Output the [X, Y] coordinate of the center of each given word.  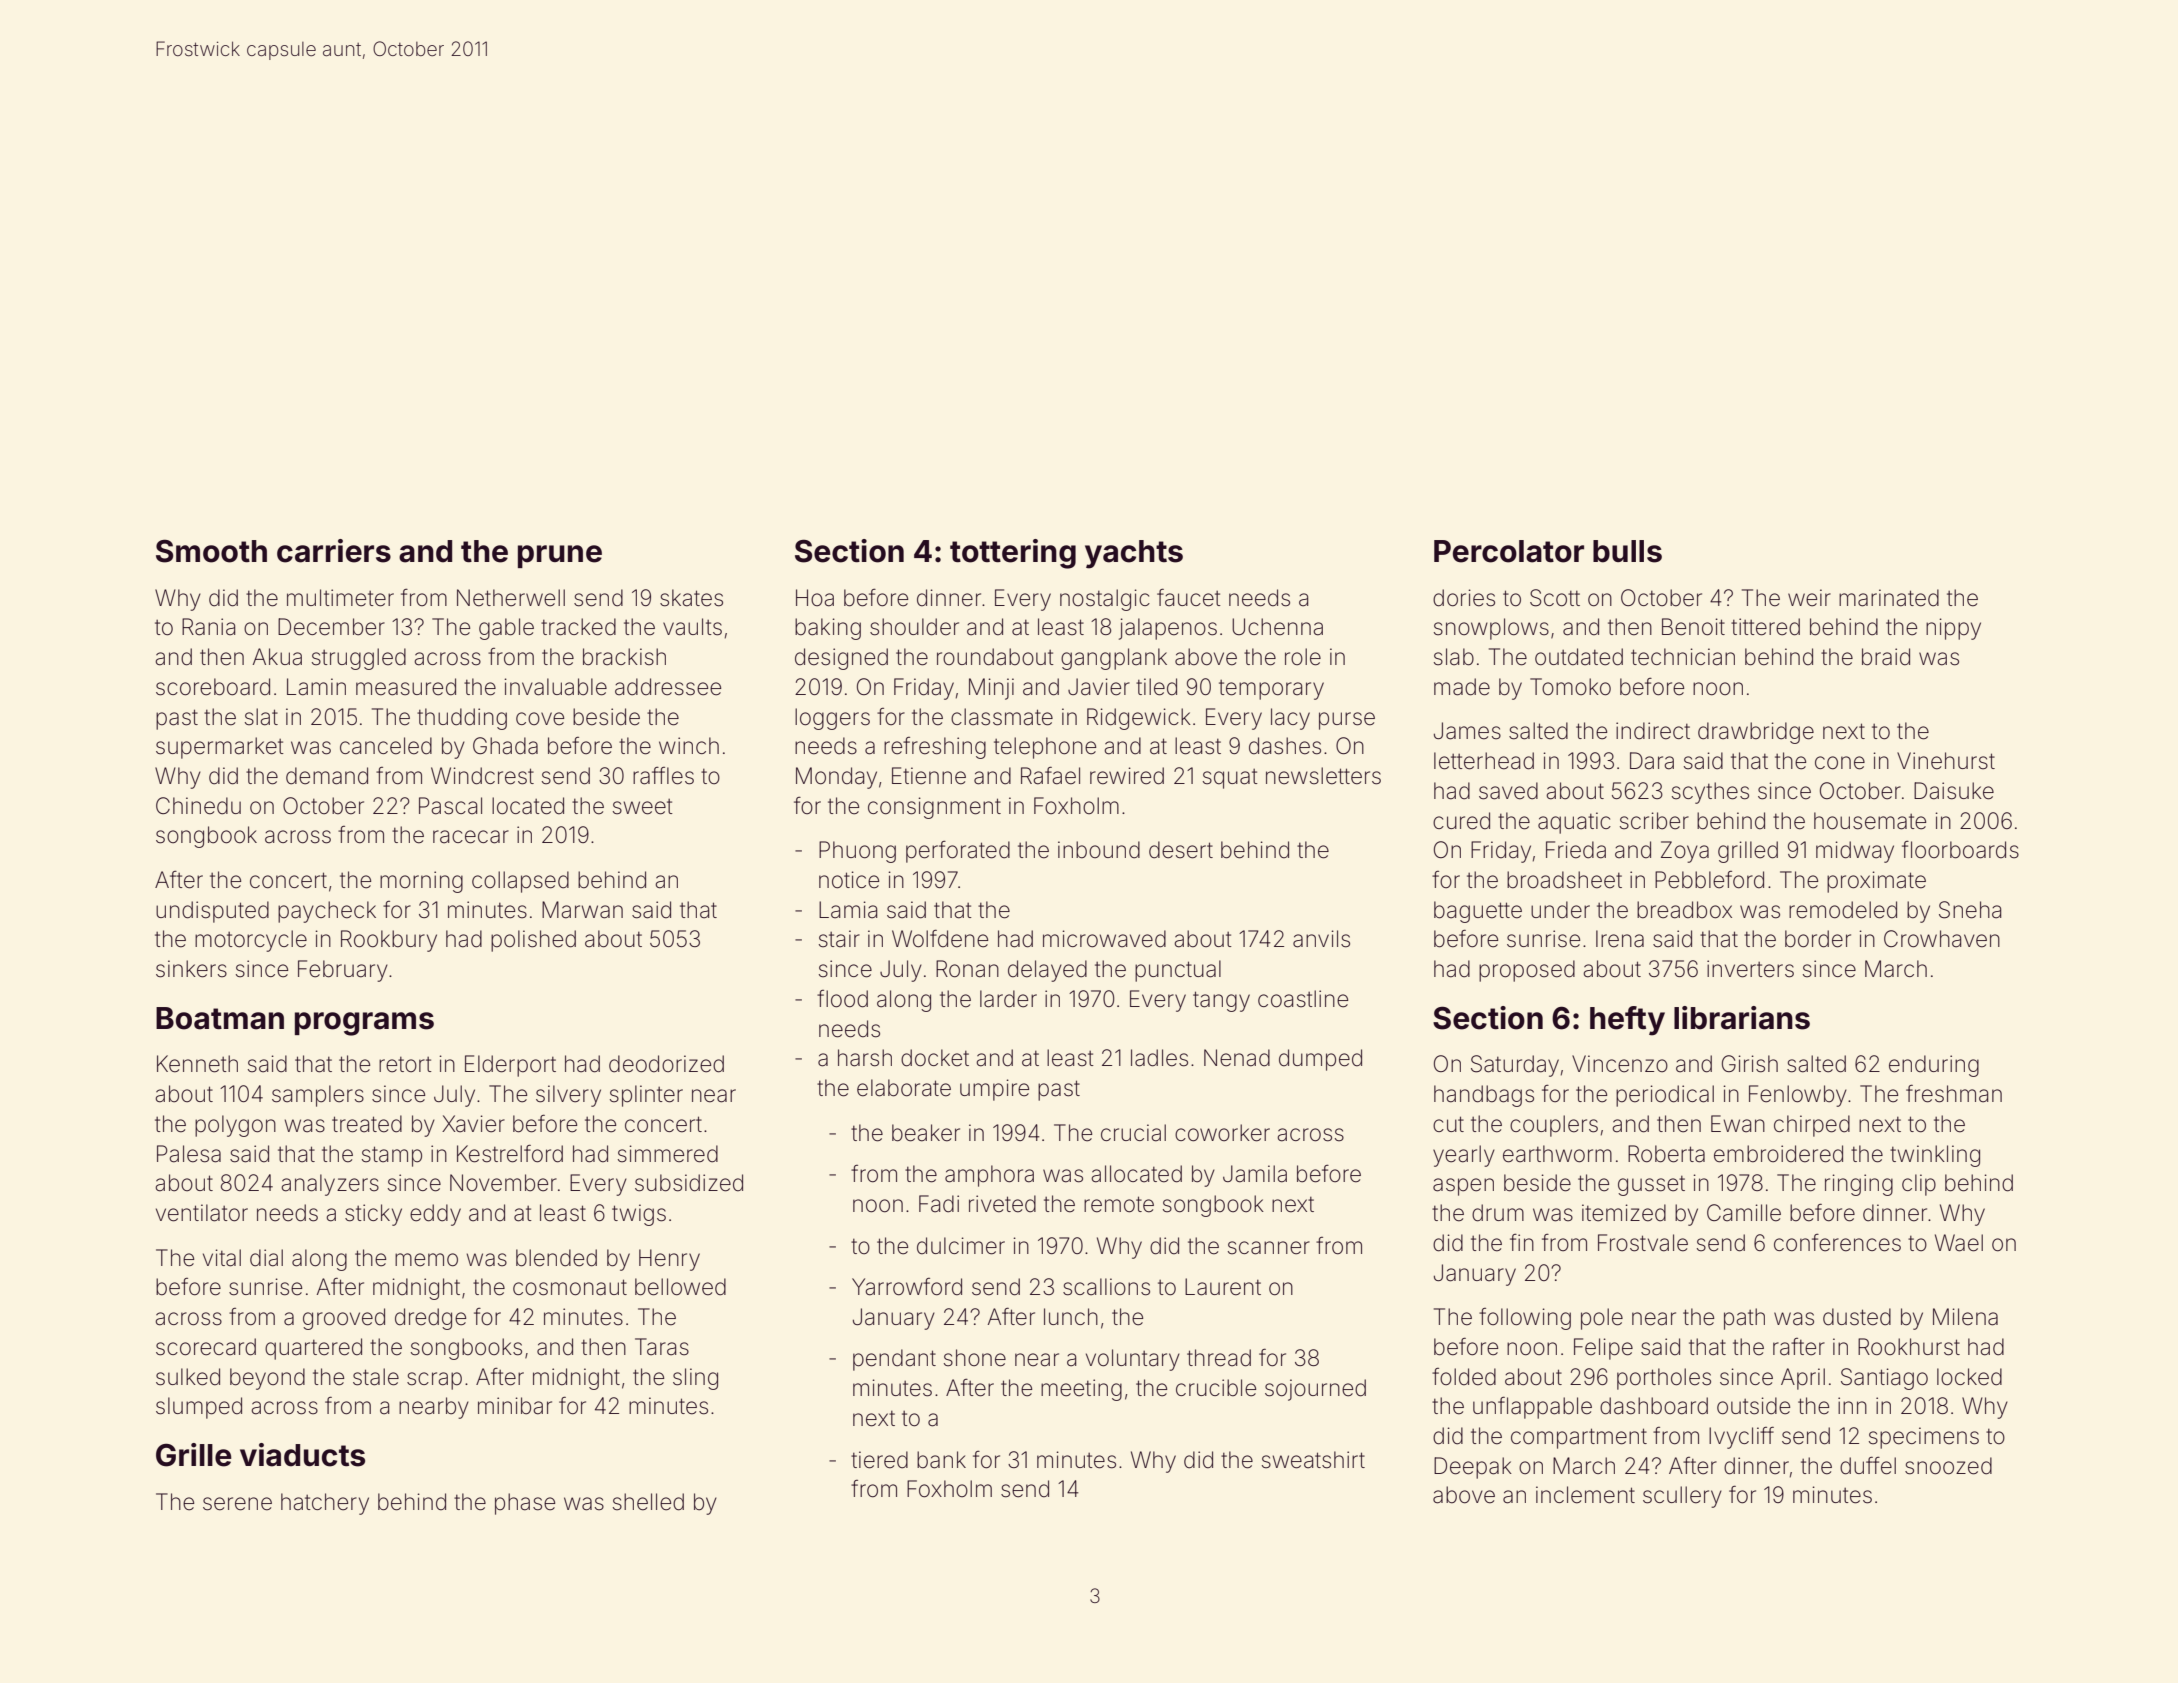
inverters [1750, 969]
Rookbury [389, 941]
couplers [1554, 1126]
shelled [648, 1502]
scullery [1682, 1497]
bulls [1627, 551]
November [503, 1183]
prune [560, 556]
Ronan [967, 969]
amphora [989, 1176]
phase [525, 1504]
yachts [1134, 554]
